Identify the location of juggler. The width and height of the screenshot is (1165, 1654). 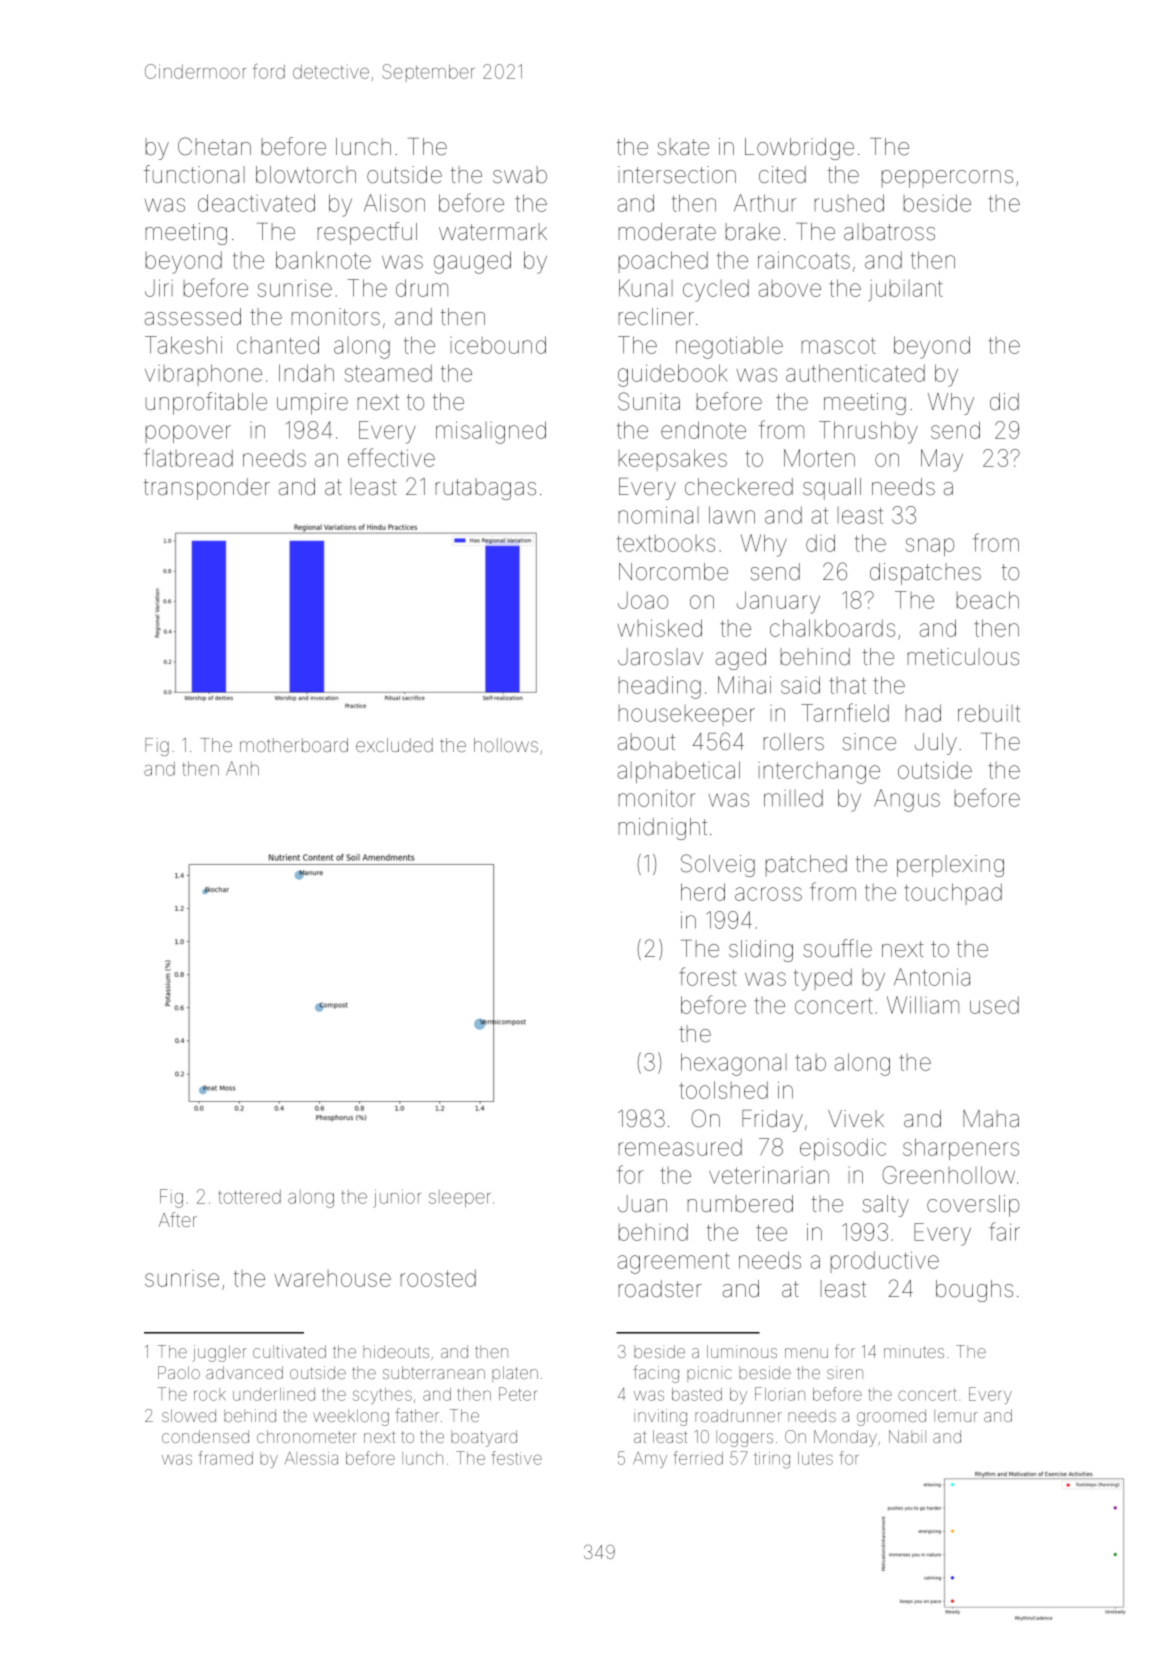
(219, 1353).
